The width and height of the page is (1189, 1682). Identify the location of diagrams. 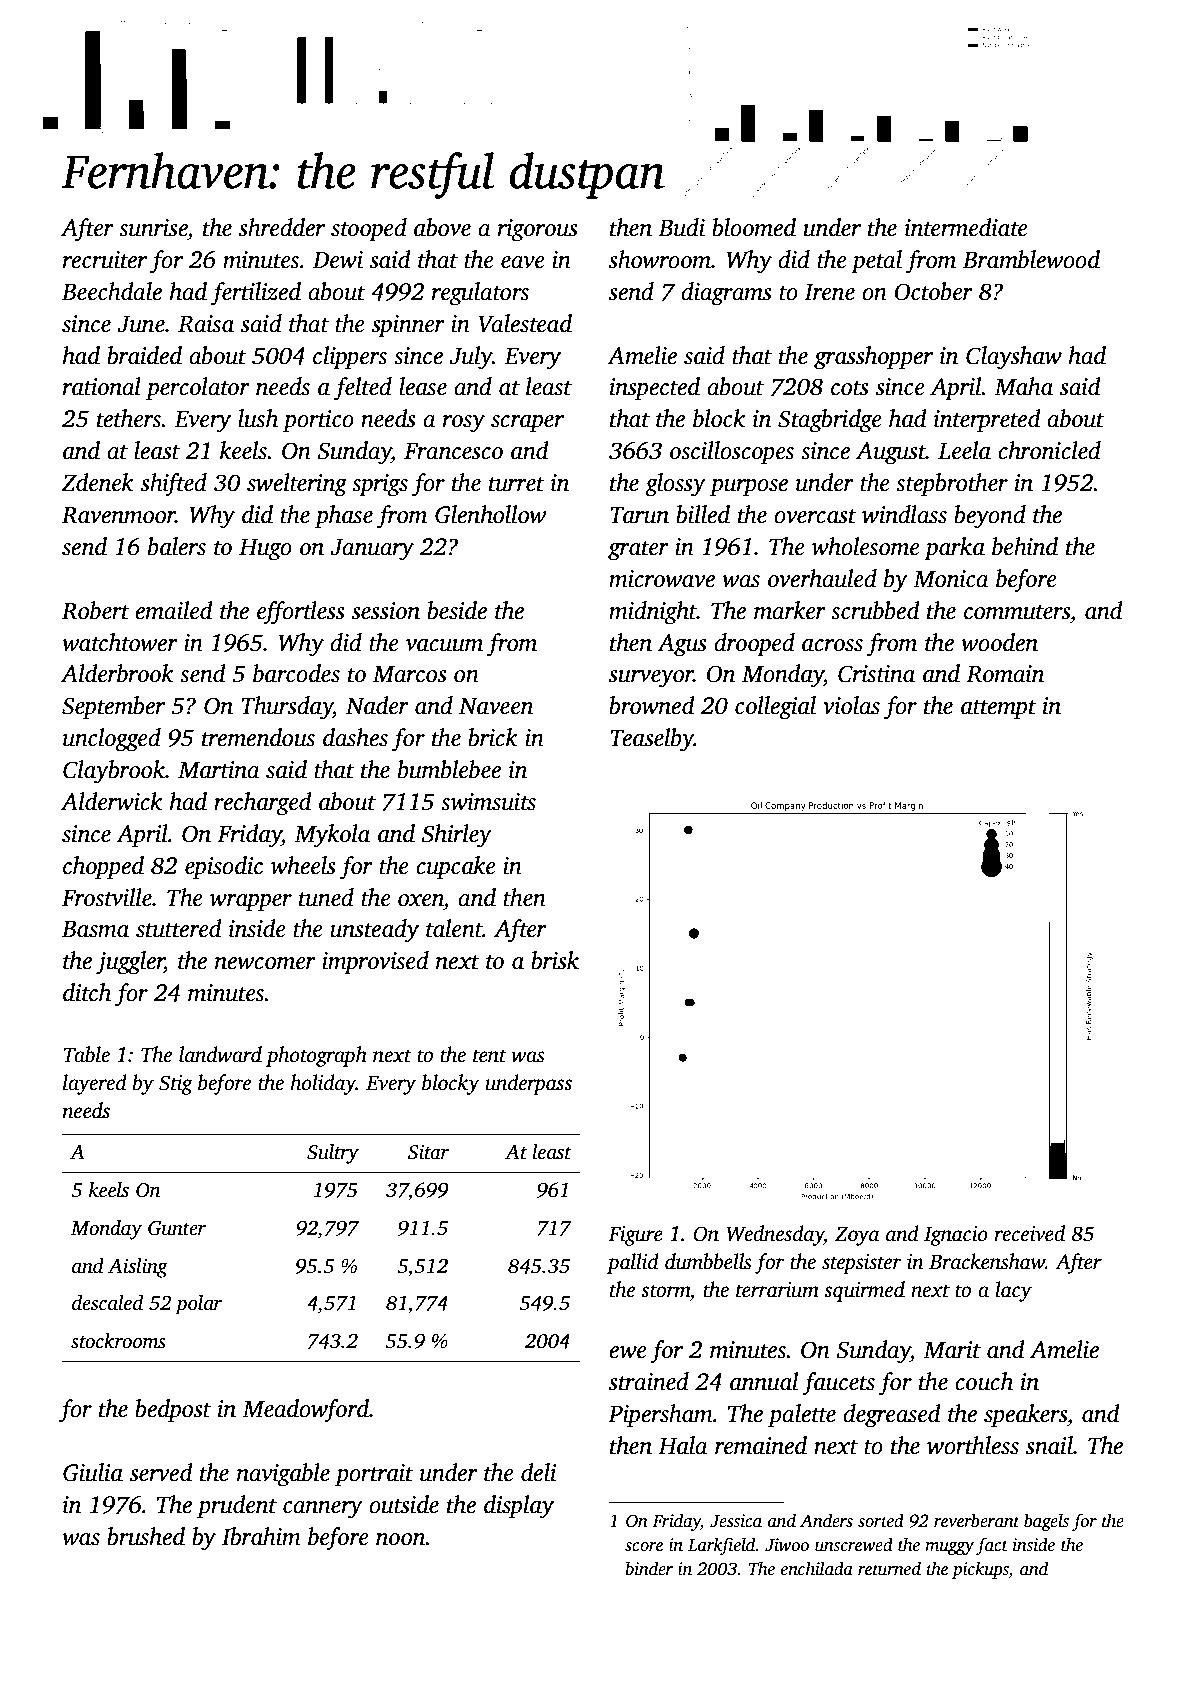
(726, 294).
